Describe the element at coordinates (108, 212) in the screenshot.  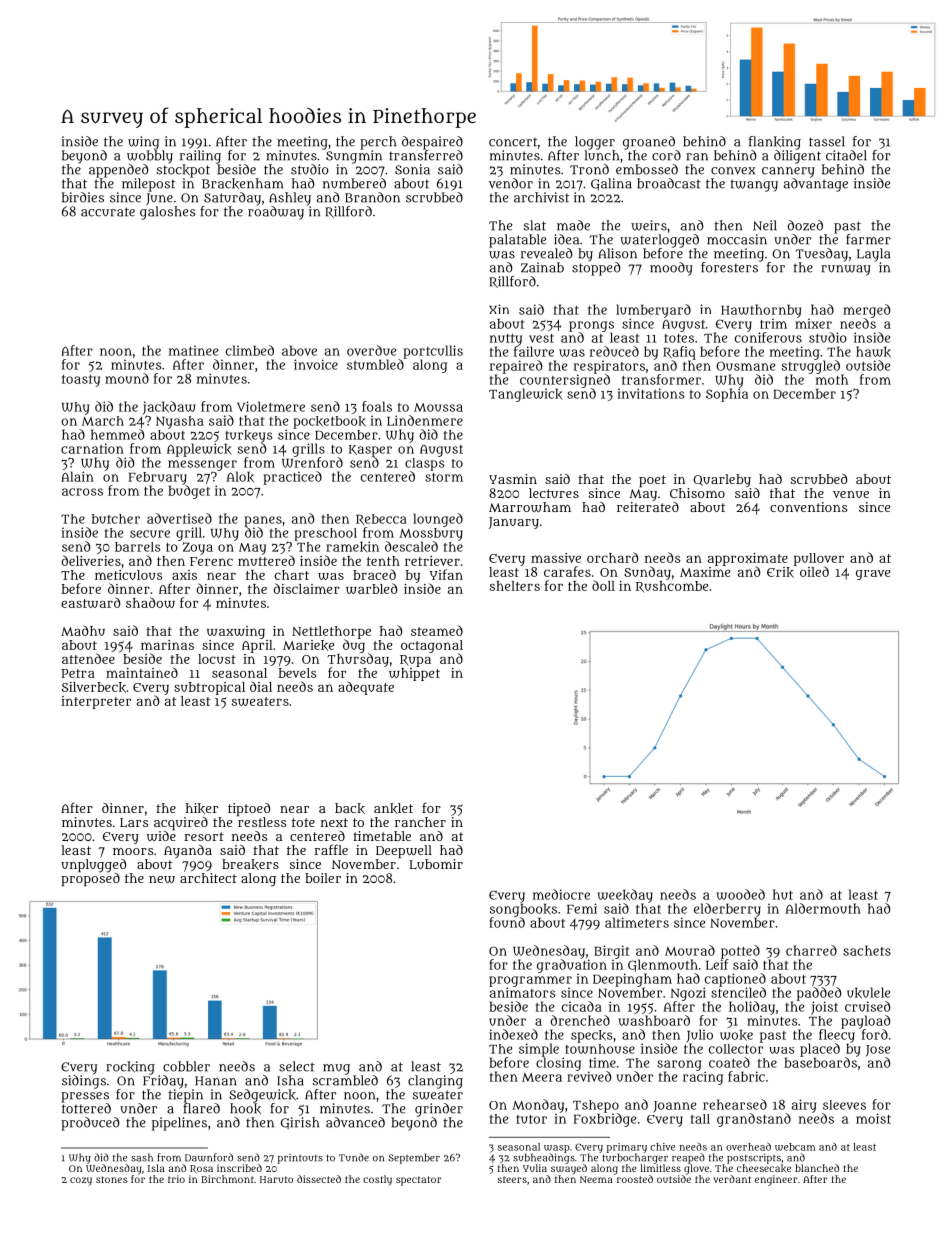
I see `accurate` at that location.
